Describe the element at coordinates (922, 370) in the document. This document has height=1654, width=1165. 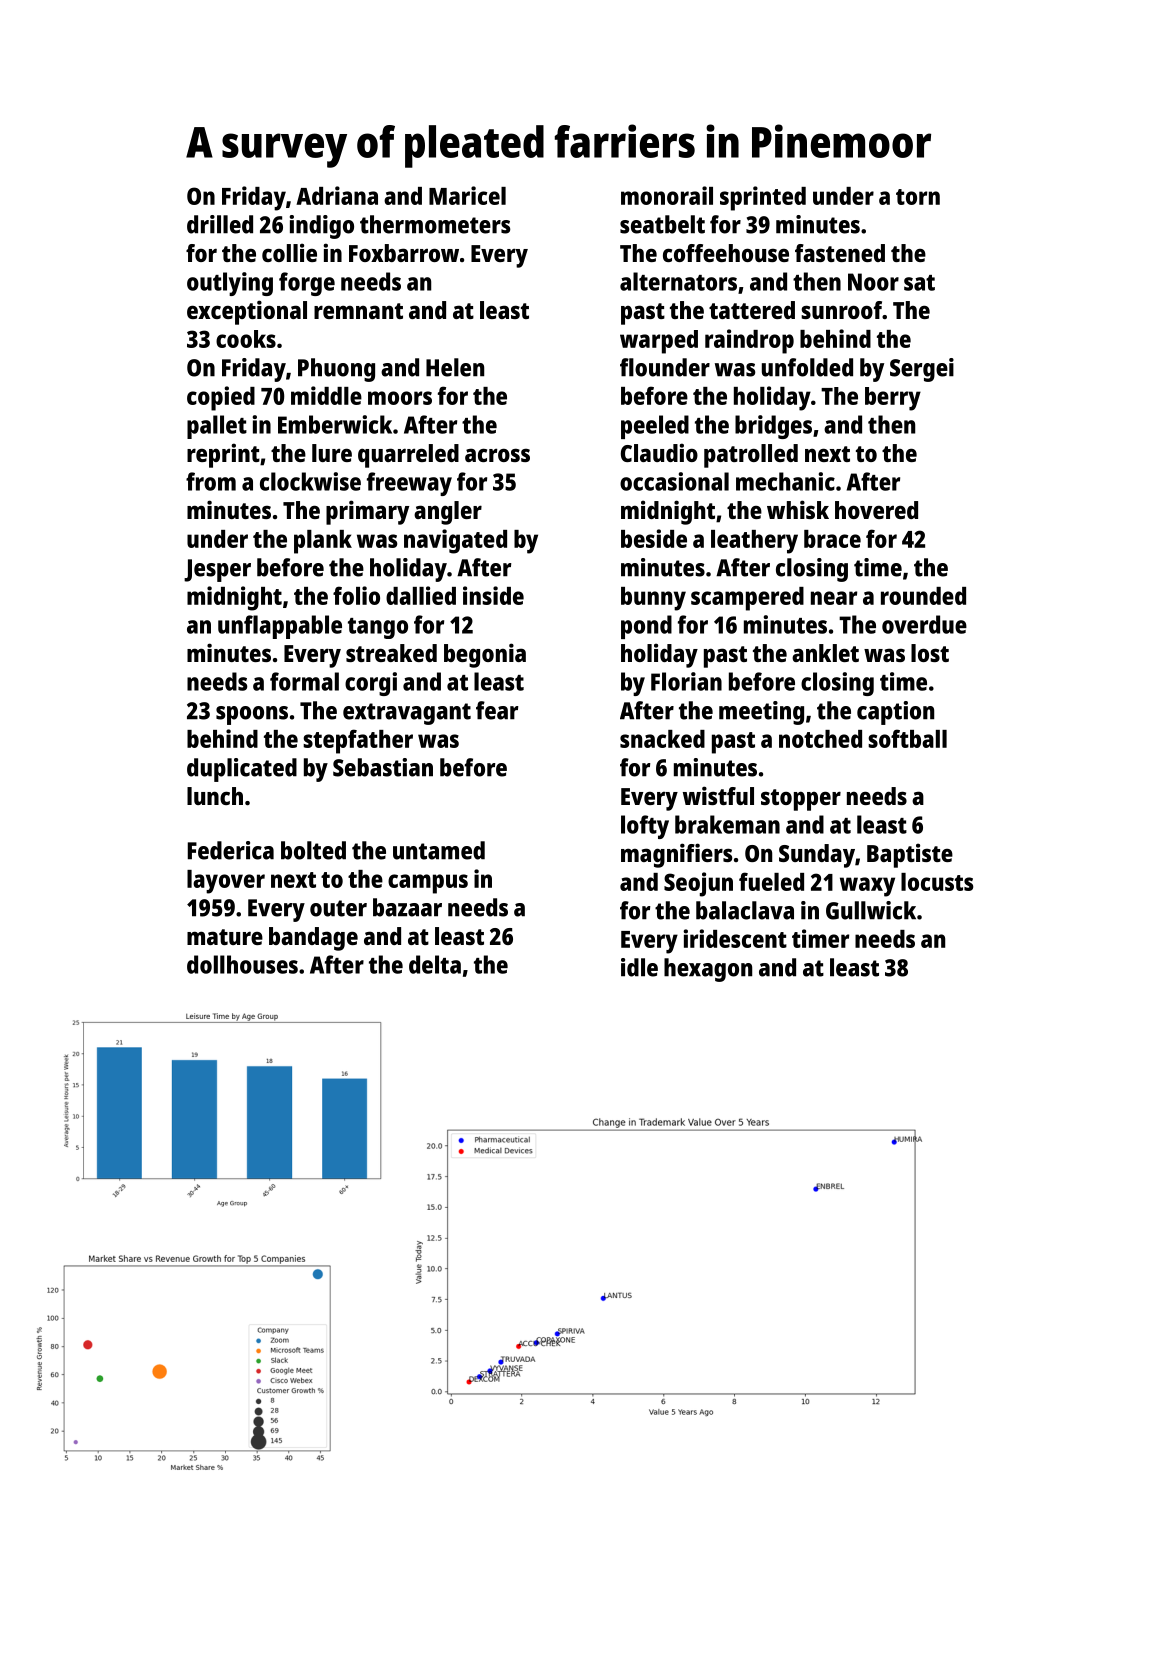
I see `Sergei` at that location.
